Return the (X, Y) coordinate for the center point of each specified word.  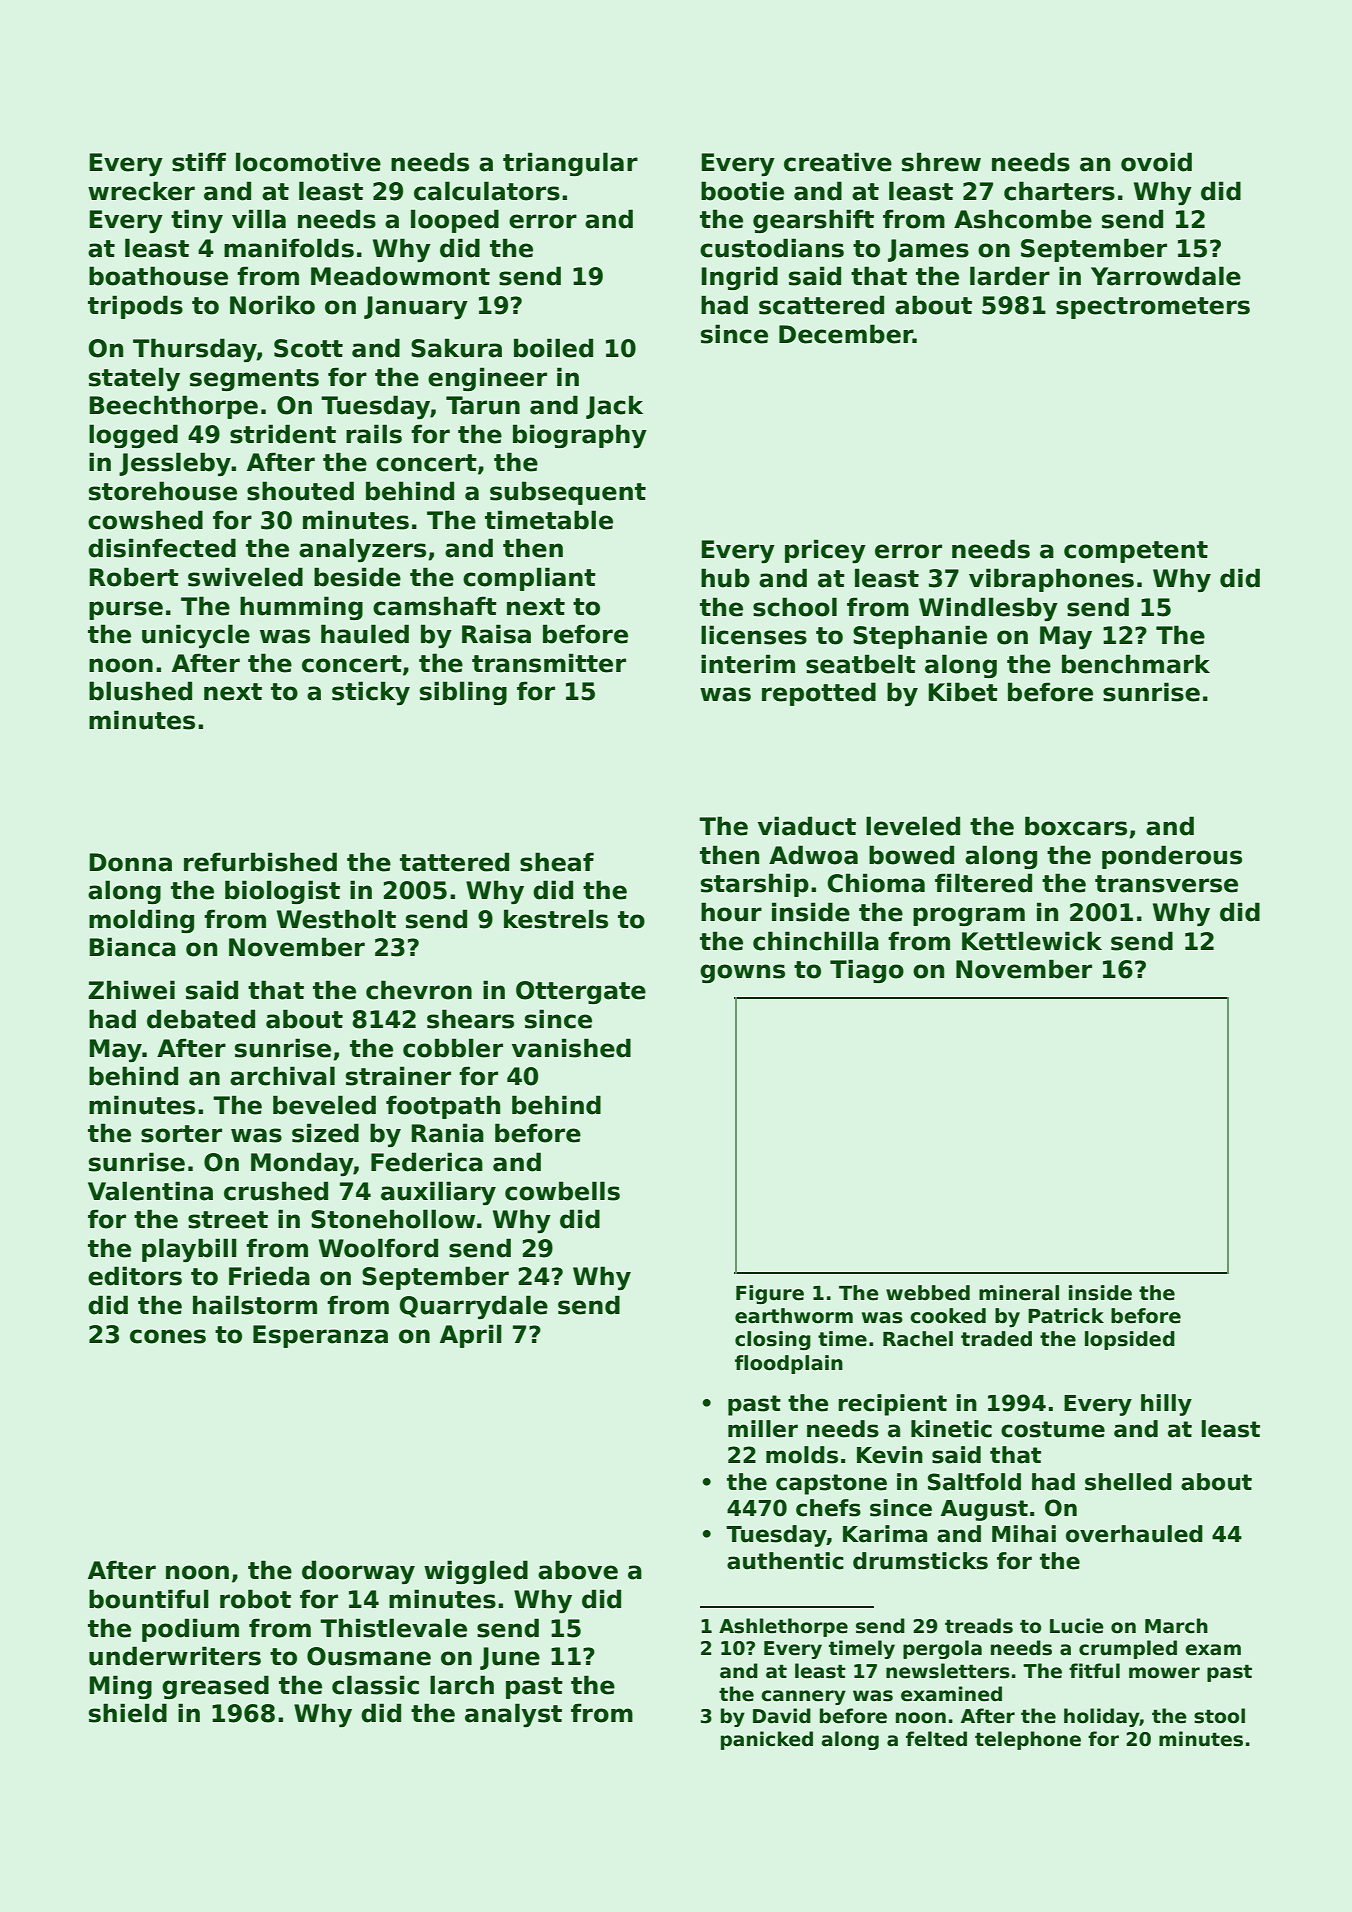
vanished (571, 1048)
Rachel (918, 1339)
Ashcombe (1023, 219)
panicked (767, 1740)
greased (215, 1687)
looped (455, 221)
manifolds (289, 248)
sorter (181, 1134)
